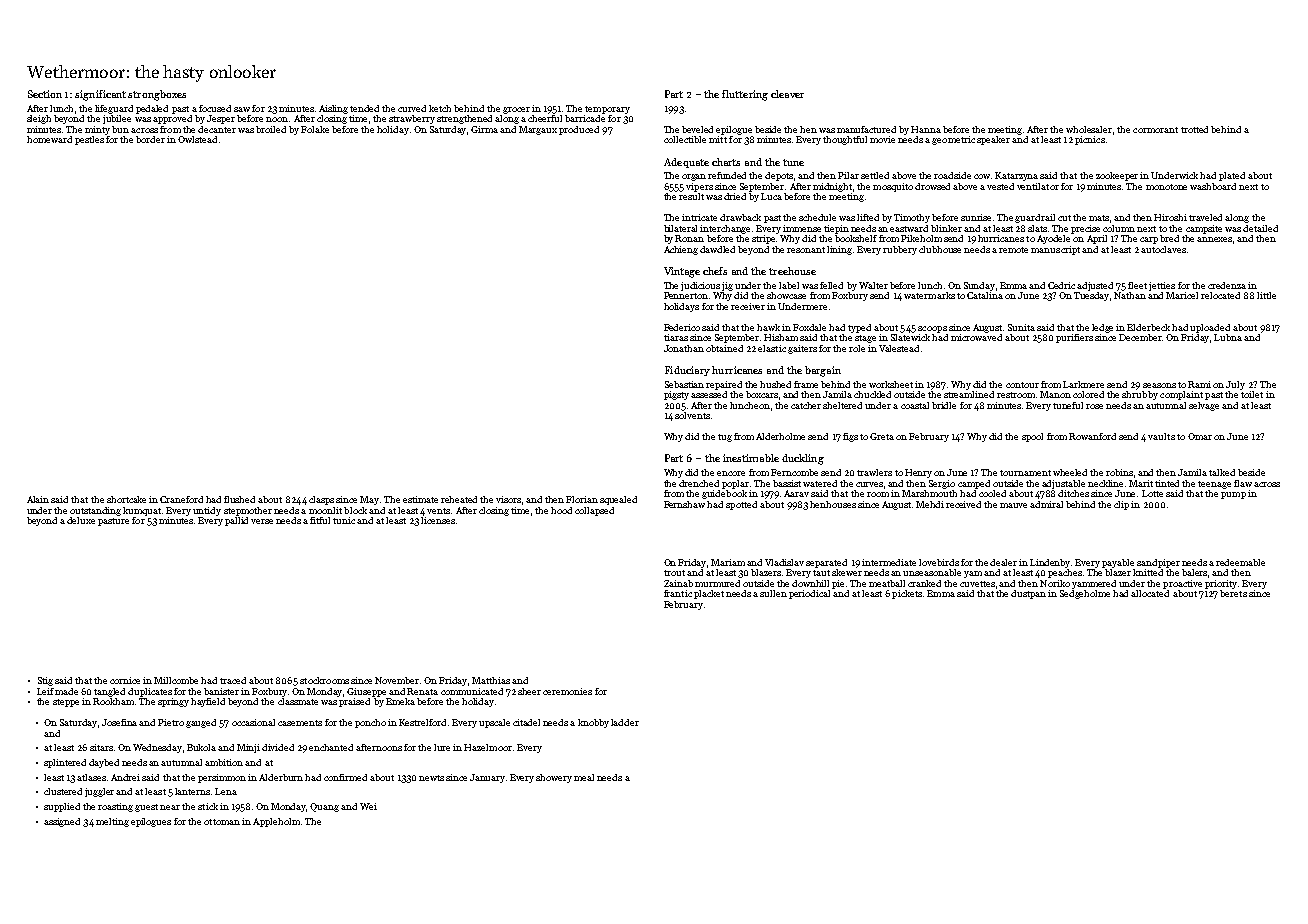 The image size is (1308, 924). What do you see at coordinates (65, 763) in the page?
I see `splintered` at bounding box center [65, 763].
